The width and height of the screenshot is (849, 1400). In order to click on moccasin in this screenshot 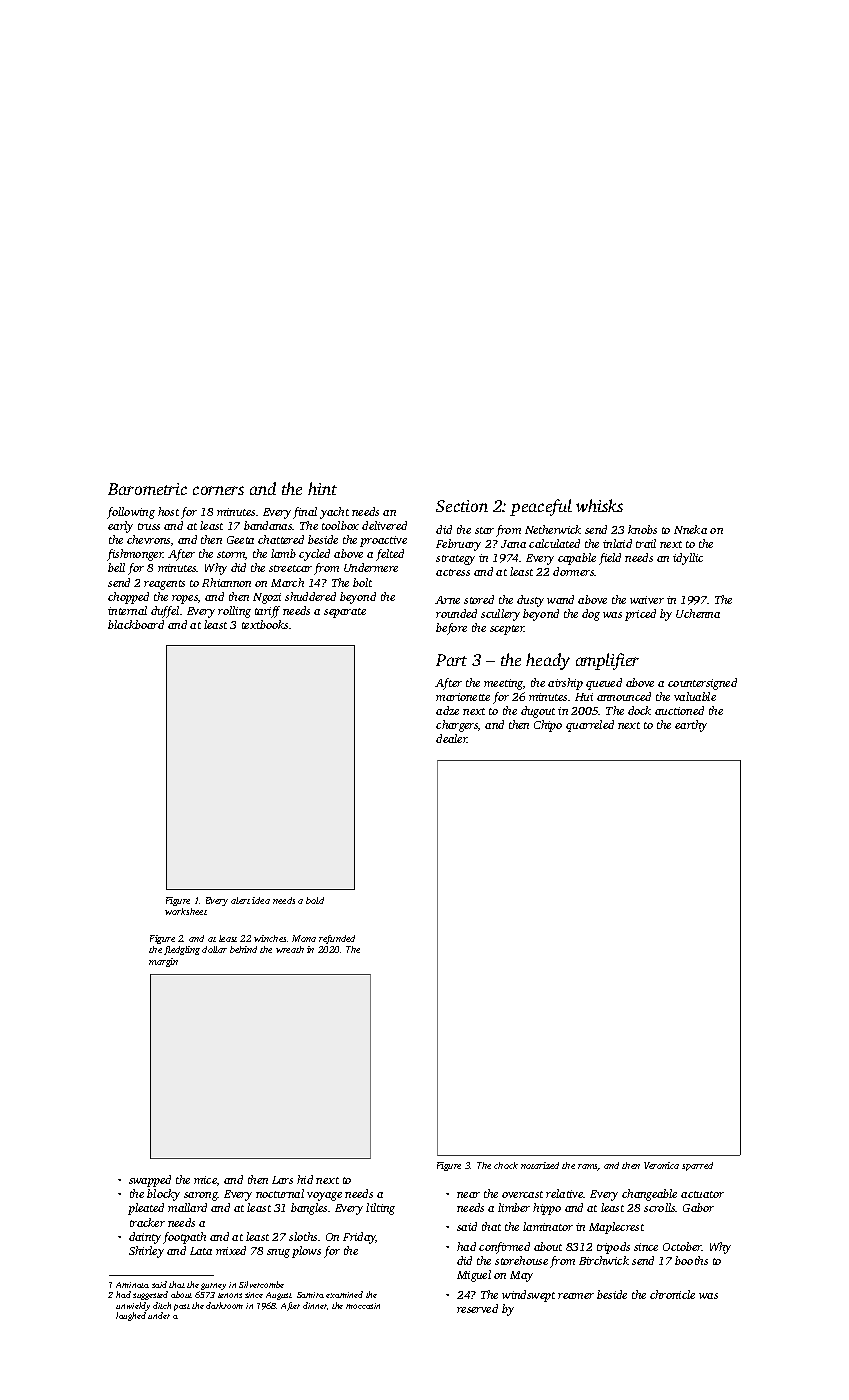, I will do `click(363, 1306)`.
